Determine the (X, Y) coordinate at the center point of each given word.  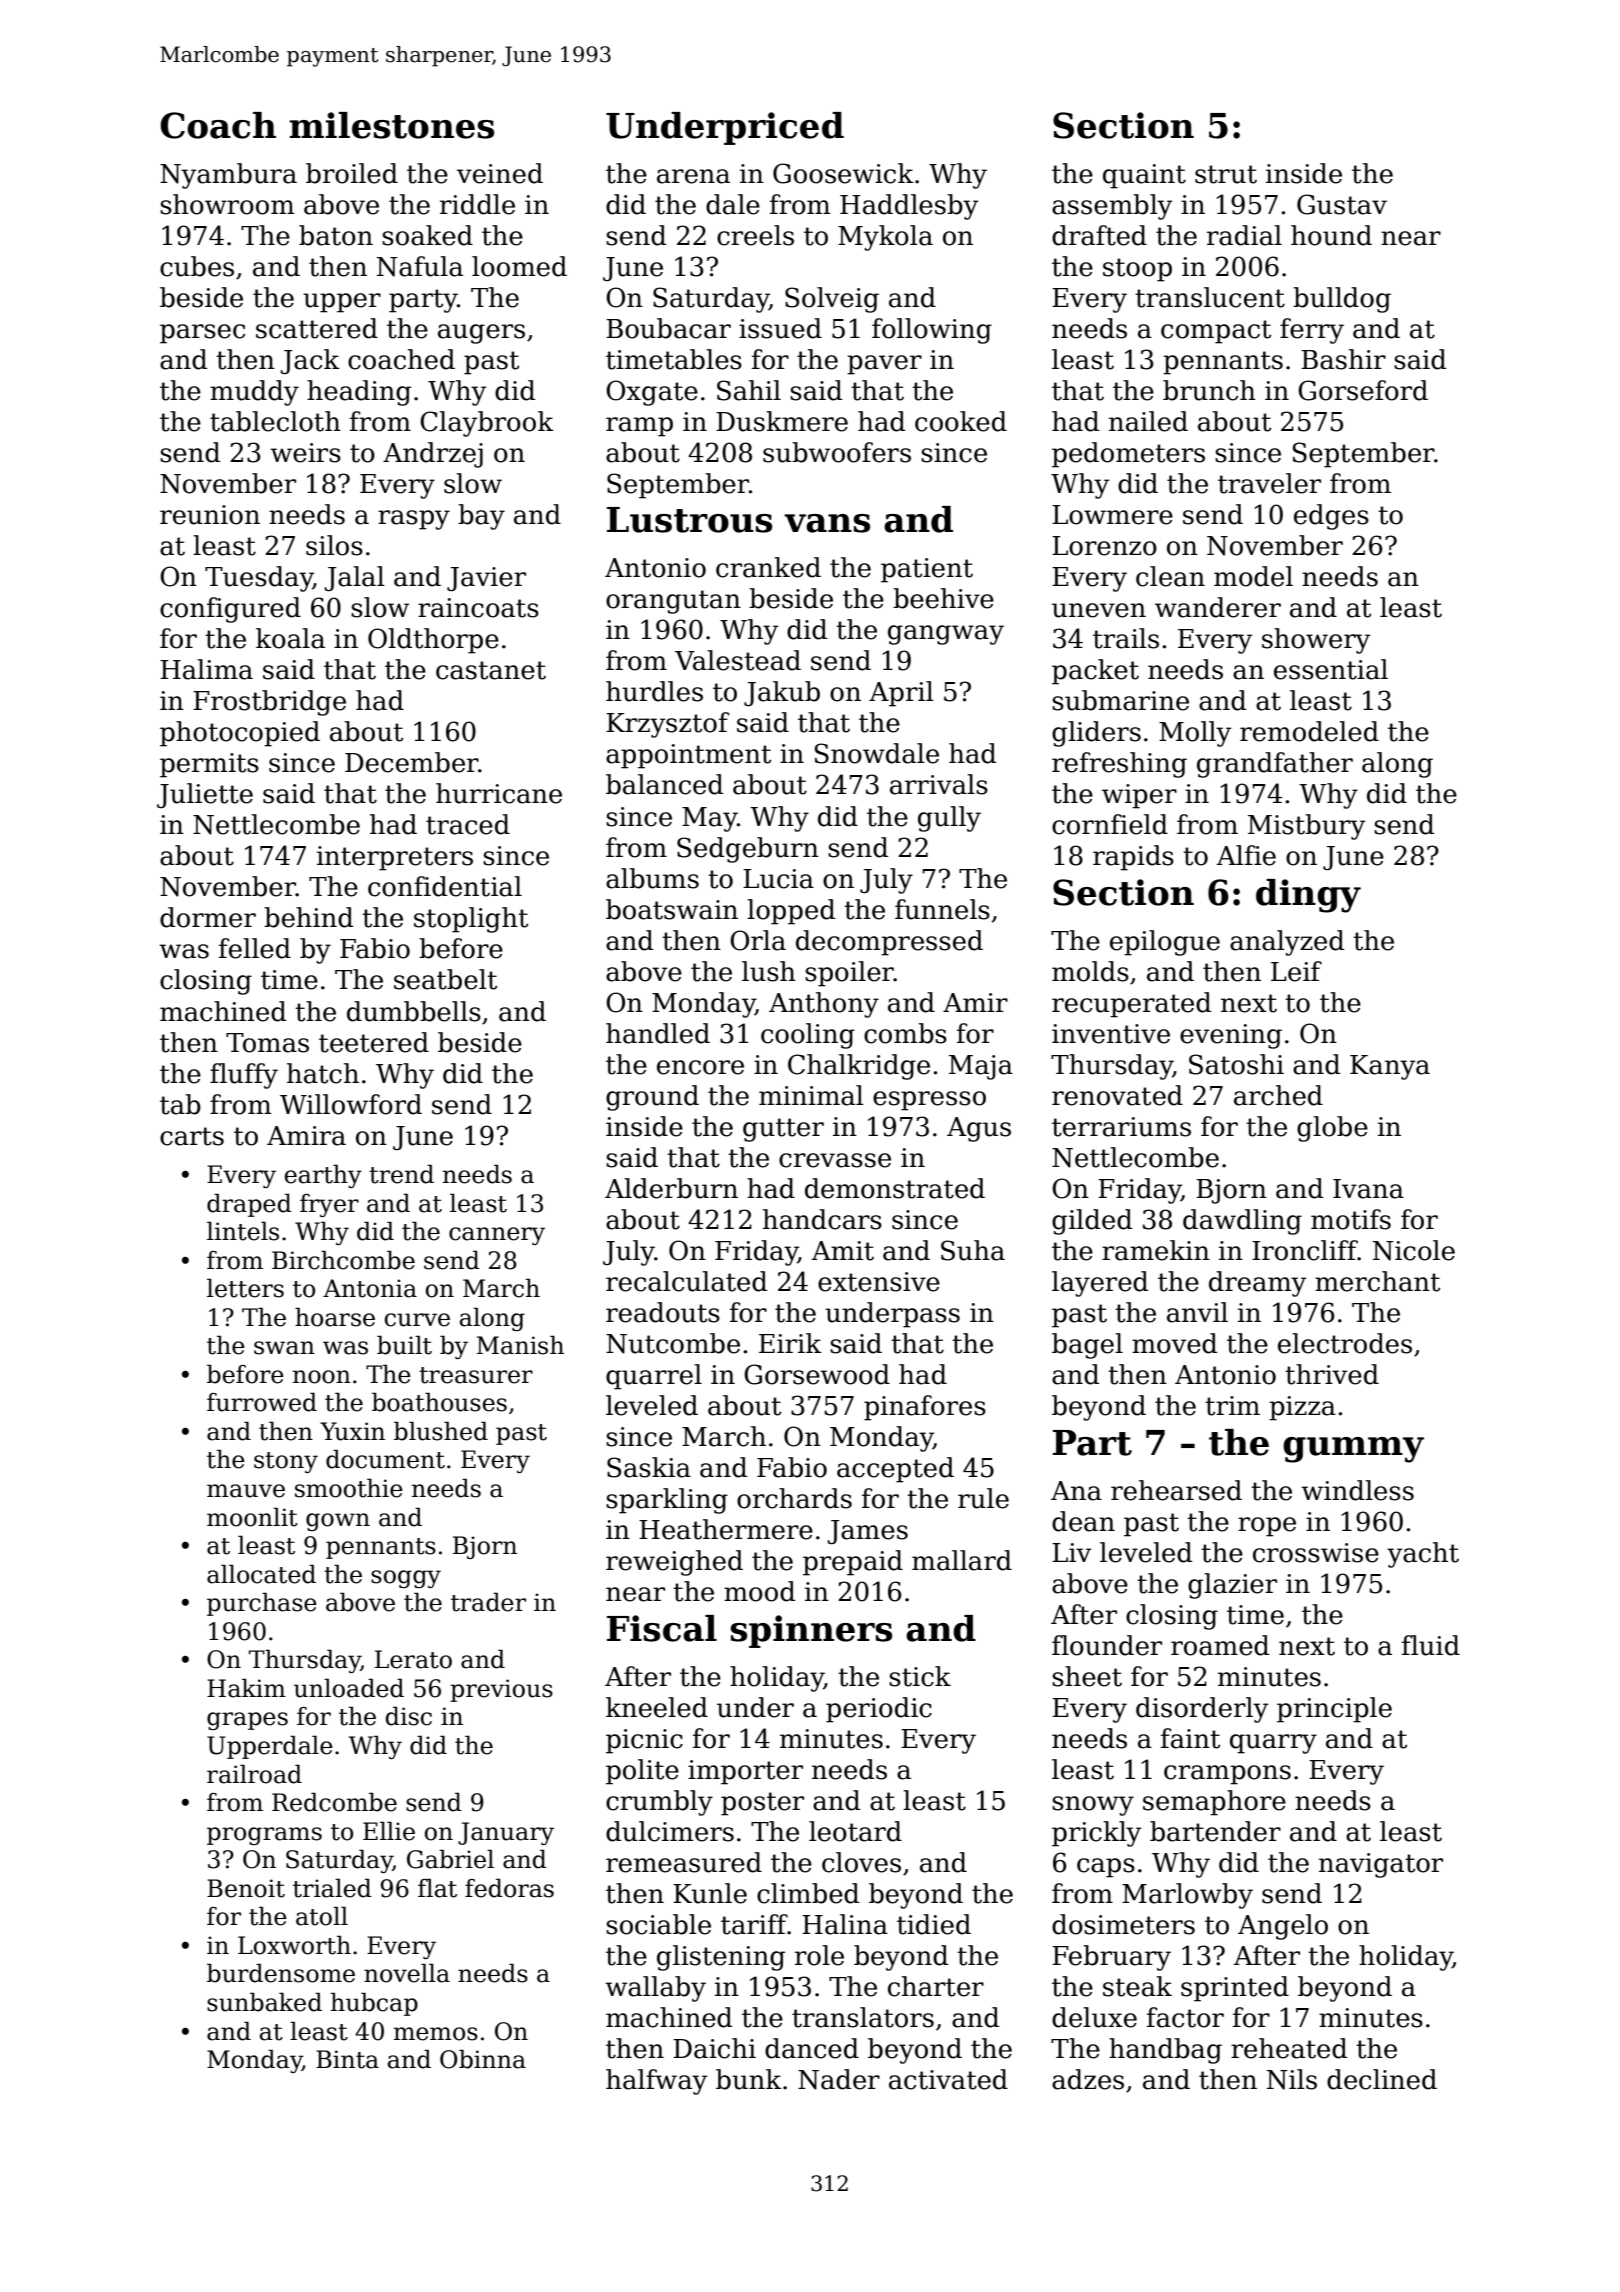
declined (1382, 2079)
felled (255, 948)
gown (338, 1522)
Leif (1296, 971)
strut (1226, 174)
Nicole (1414, 1250)
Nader (839, 2079)
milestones (391, 125)
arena (693, 176)
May (709, 819)
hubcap (374, 2004)
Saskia (649, 1467)
